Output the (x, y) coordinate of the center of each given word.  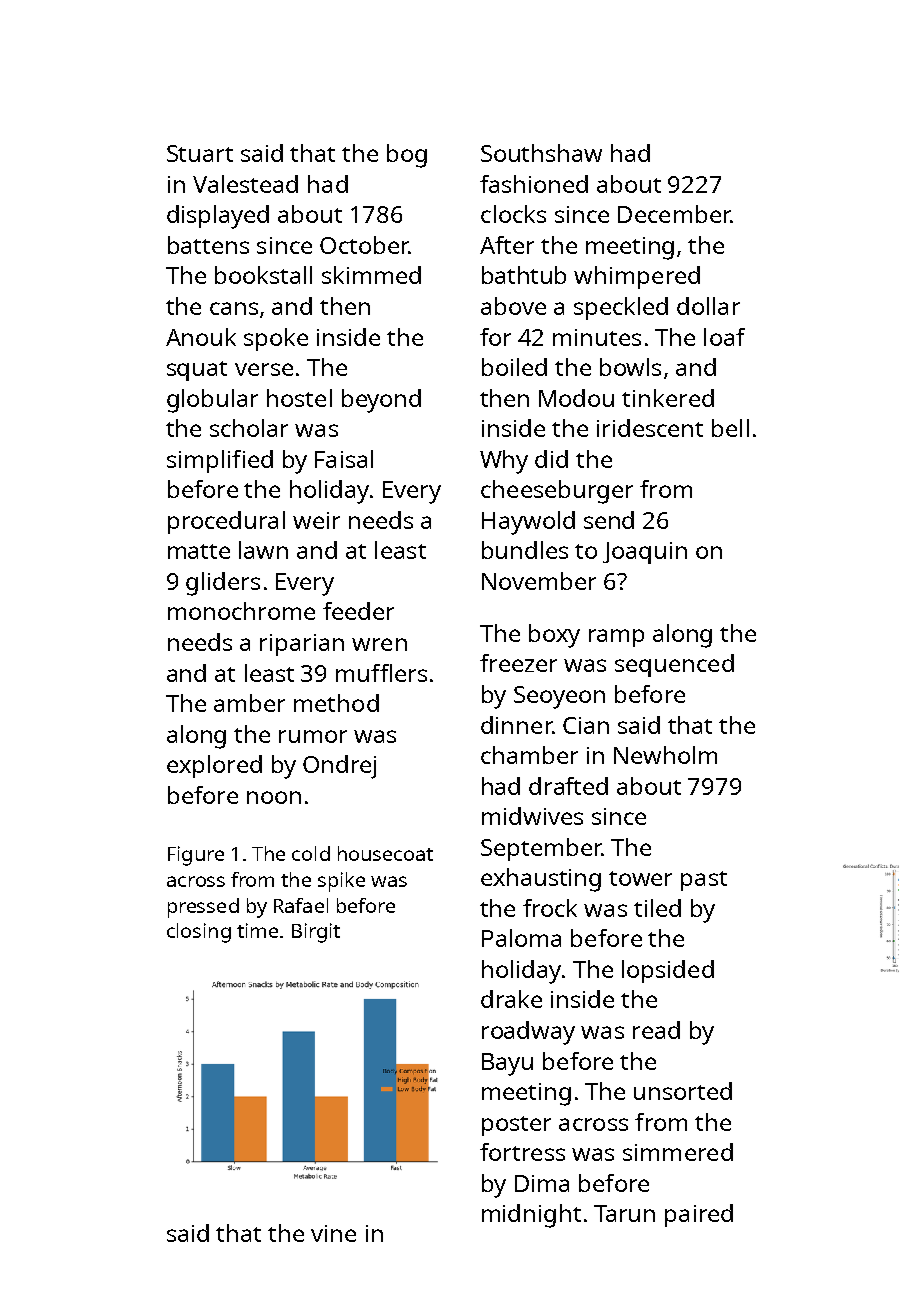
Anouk (201, 337)
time (257, 930)
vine (333, 1233)
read (656, 1030)
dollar (708, 306)
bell (730, 428)
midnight (531, 1216)
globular (212, 401)
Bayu (507, 1064)
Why (504, 462)
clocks (513, 214)
